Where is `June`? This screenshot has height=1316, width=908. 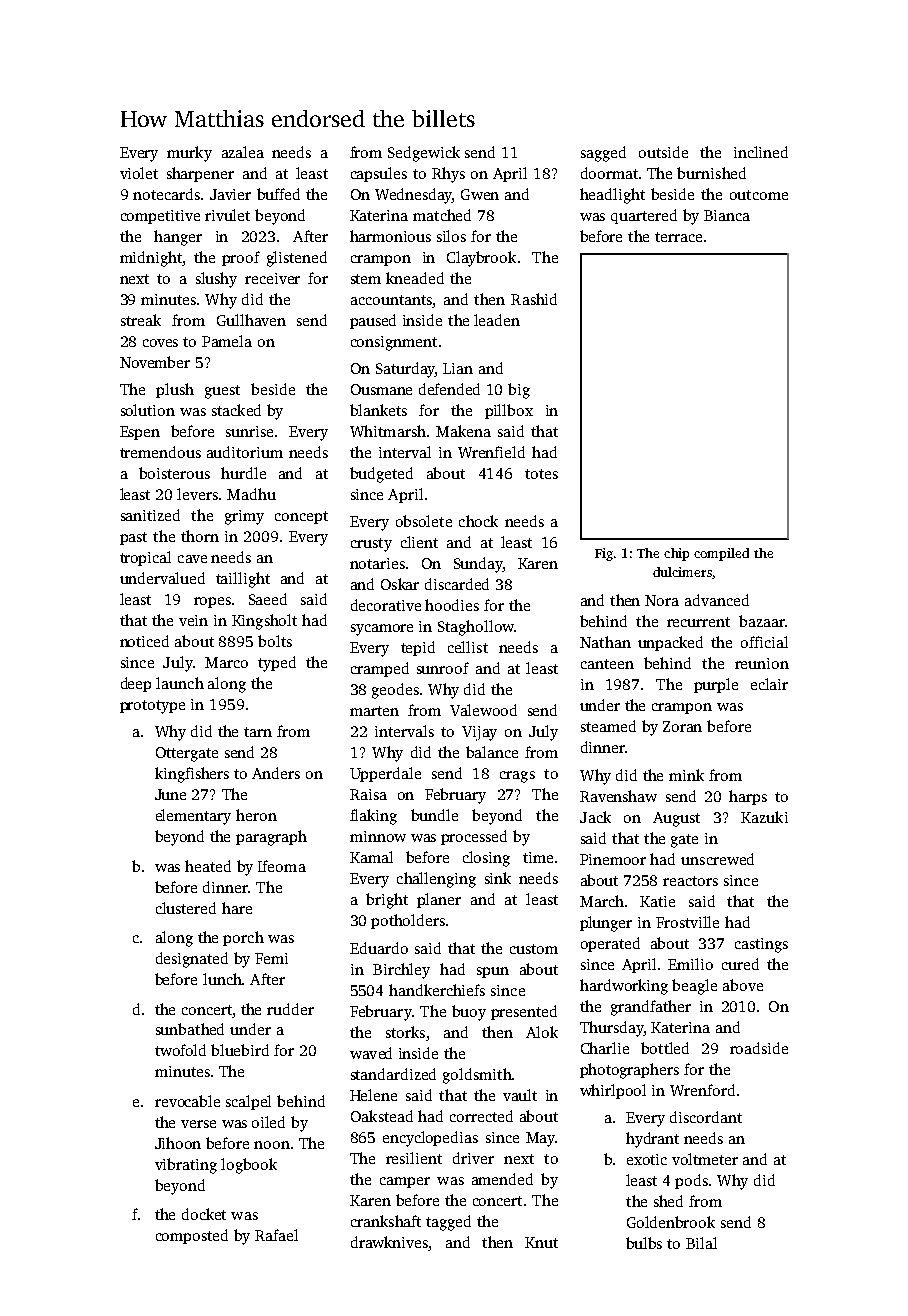
June is located at coordinates (170, 794).
